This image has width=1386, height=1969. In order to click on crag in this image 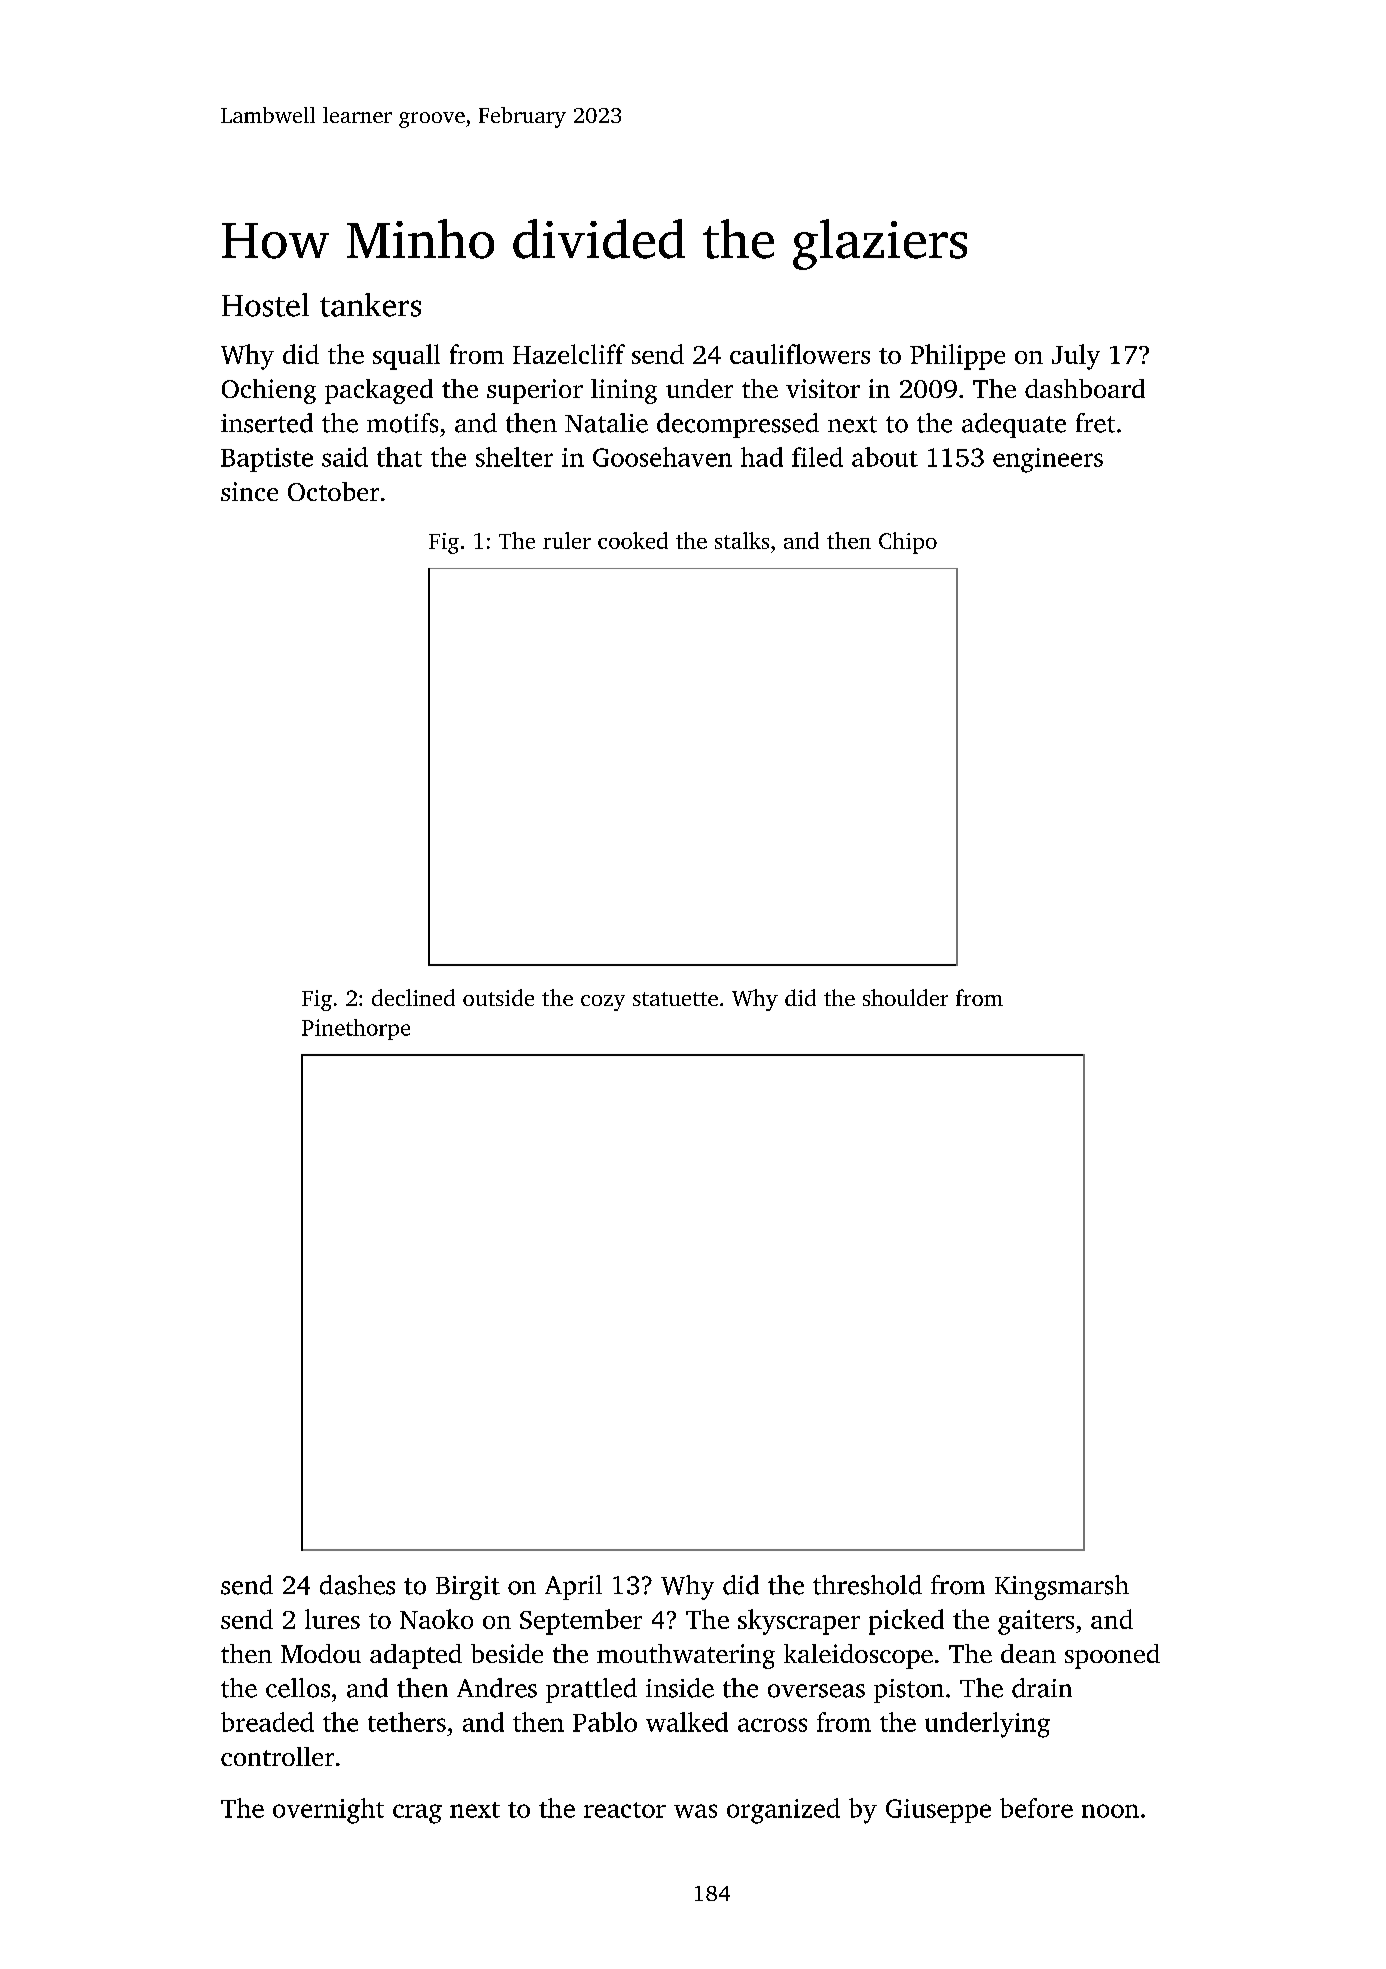, I will do `click(417, 1814)`.
